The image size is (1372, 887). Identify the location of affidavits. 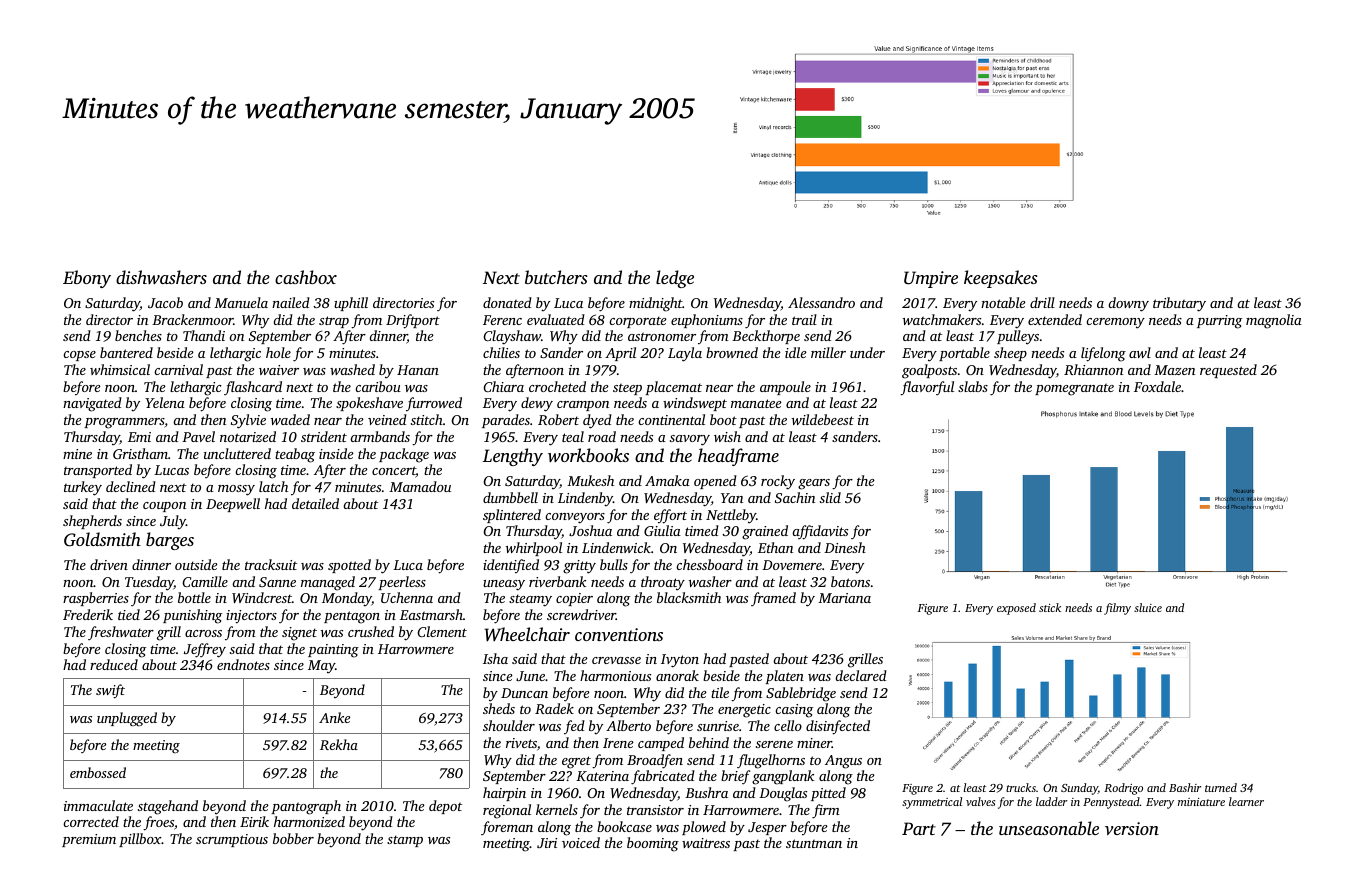
(820, 532).
